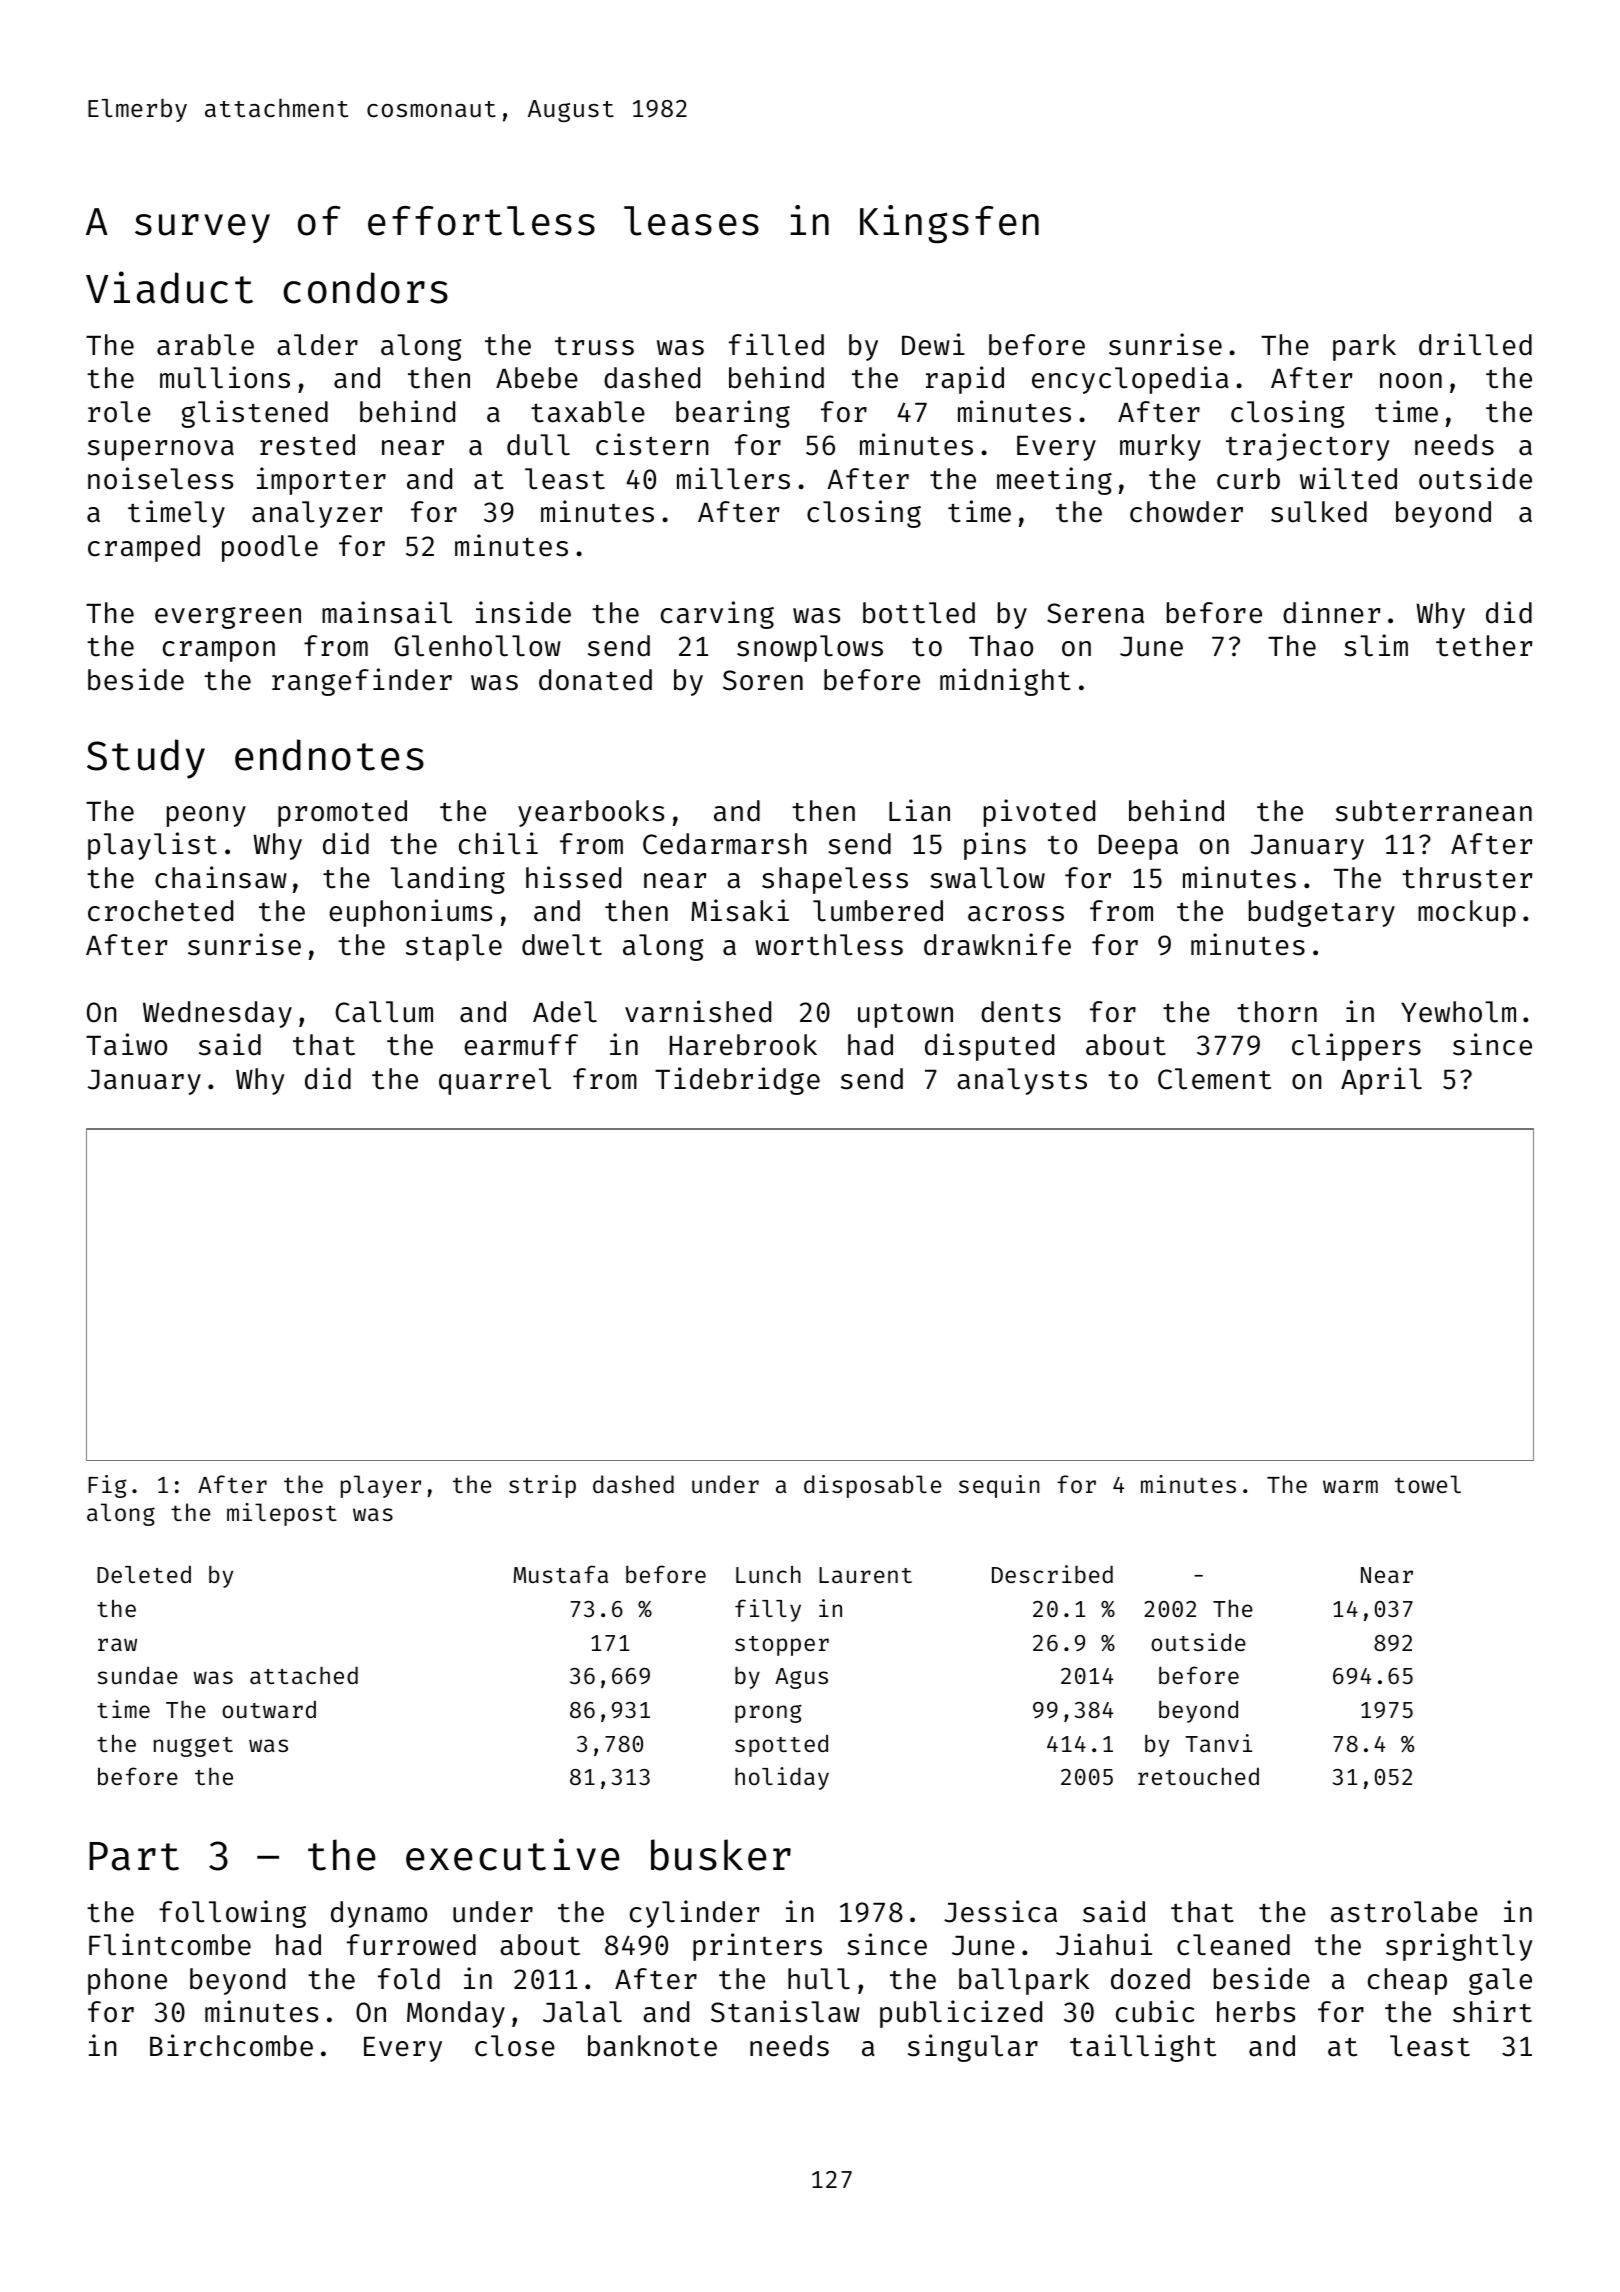  I want to click on yearbooks, so click(591, 813).
